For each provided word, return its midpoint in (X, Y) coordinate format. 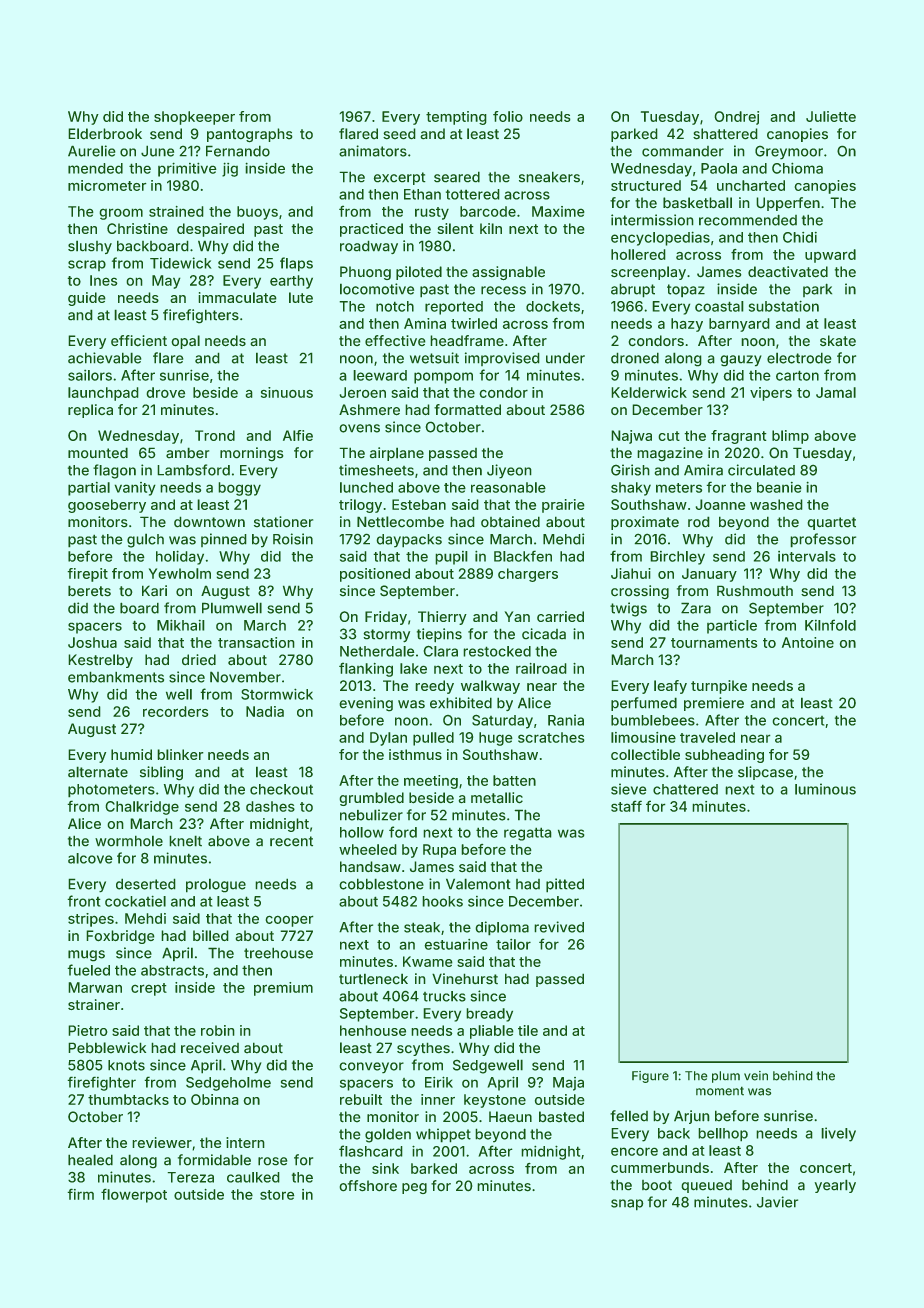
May (166, 282)
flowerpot (134, 1195)
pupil (451, 558)
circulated (761, 470)
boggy (239, 489)
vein (756, 1076)
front (84, 901)
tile (528, 1030)
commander (683, 151)
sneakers (549, 177)
